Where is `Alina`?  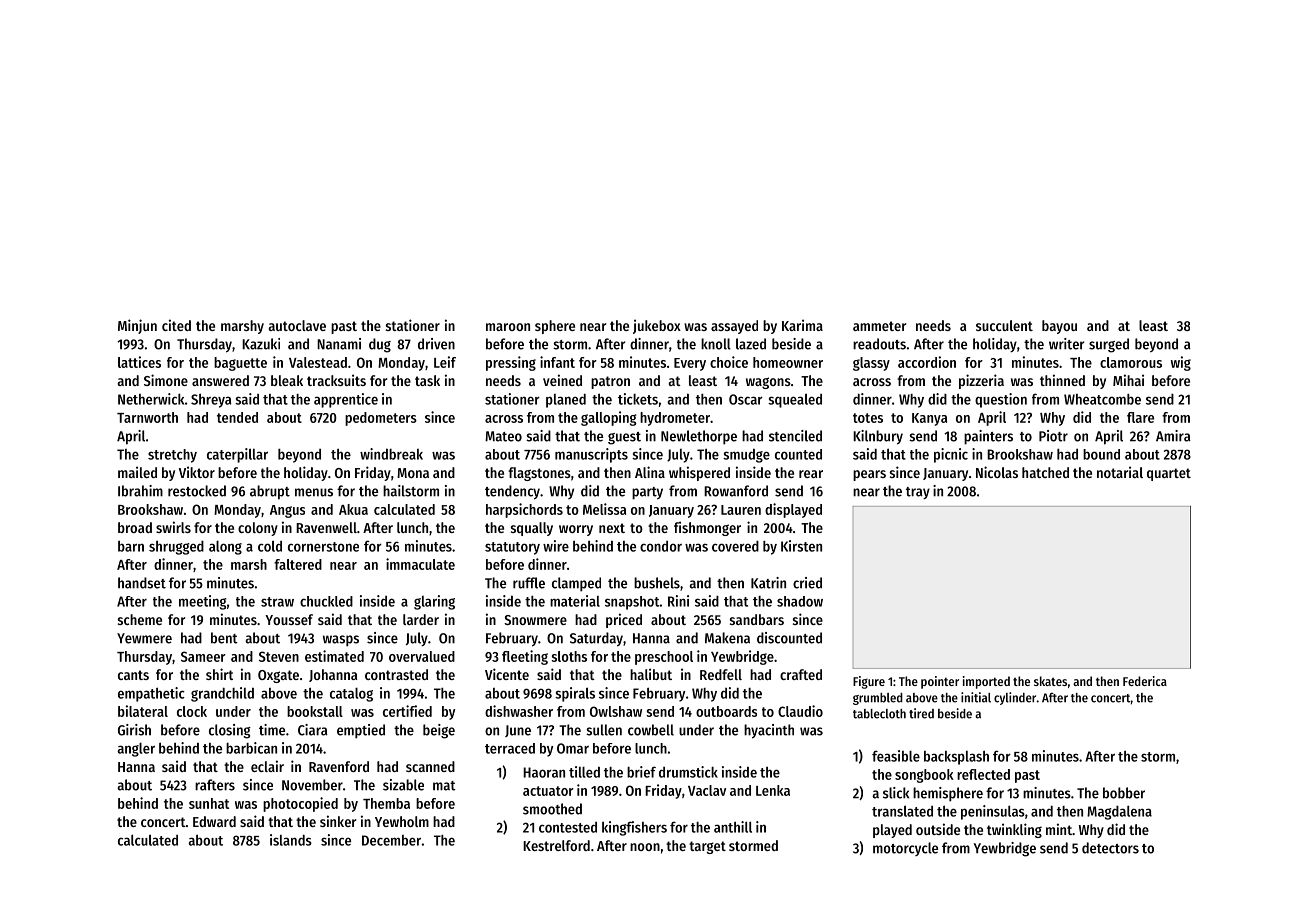 Alina is located at coordinates (650, 472).
